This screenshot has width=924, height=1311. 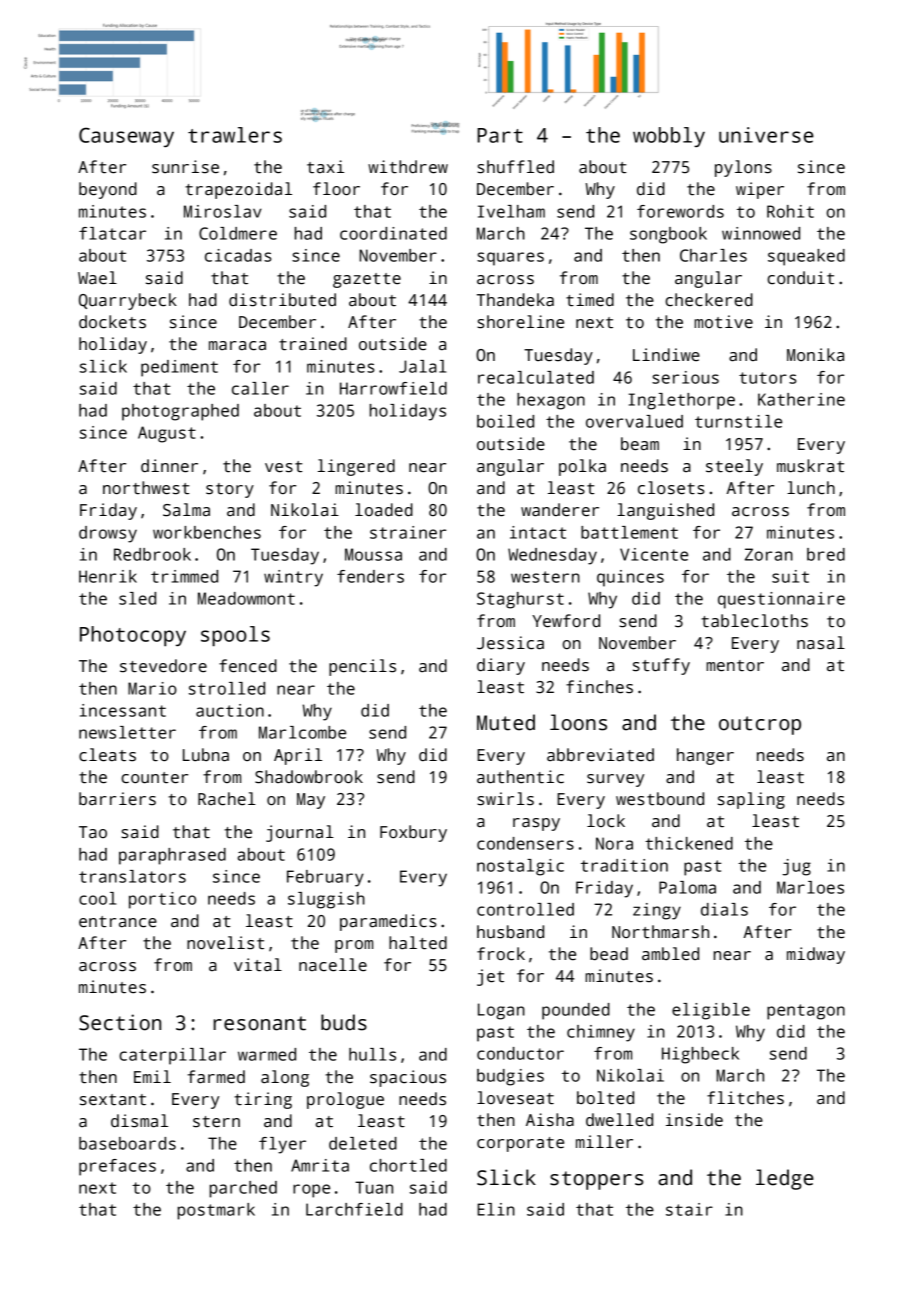 I want to click on universe, so click(x=766, y=135).
